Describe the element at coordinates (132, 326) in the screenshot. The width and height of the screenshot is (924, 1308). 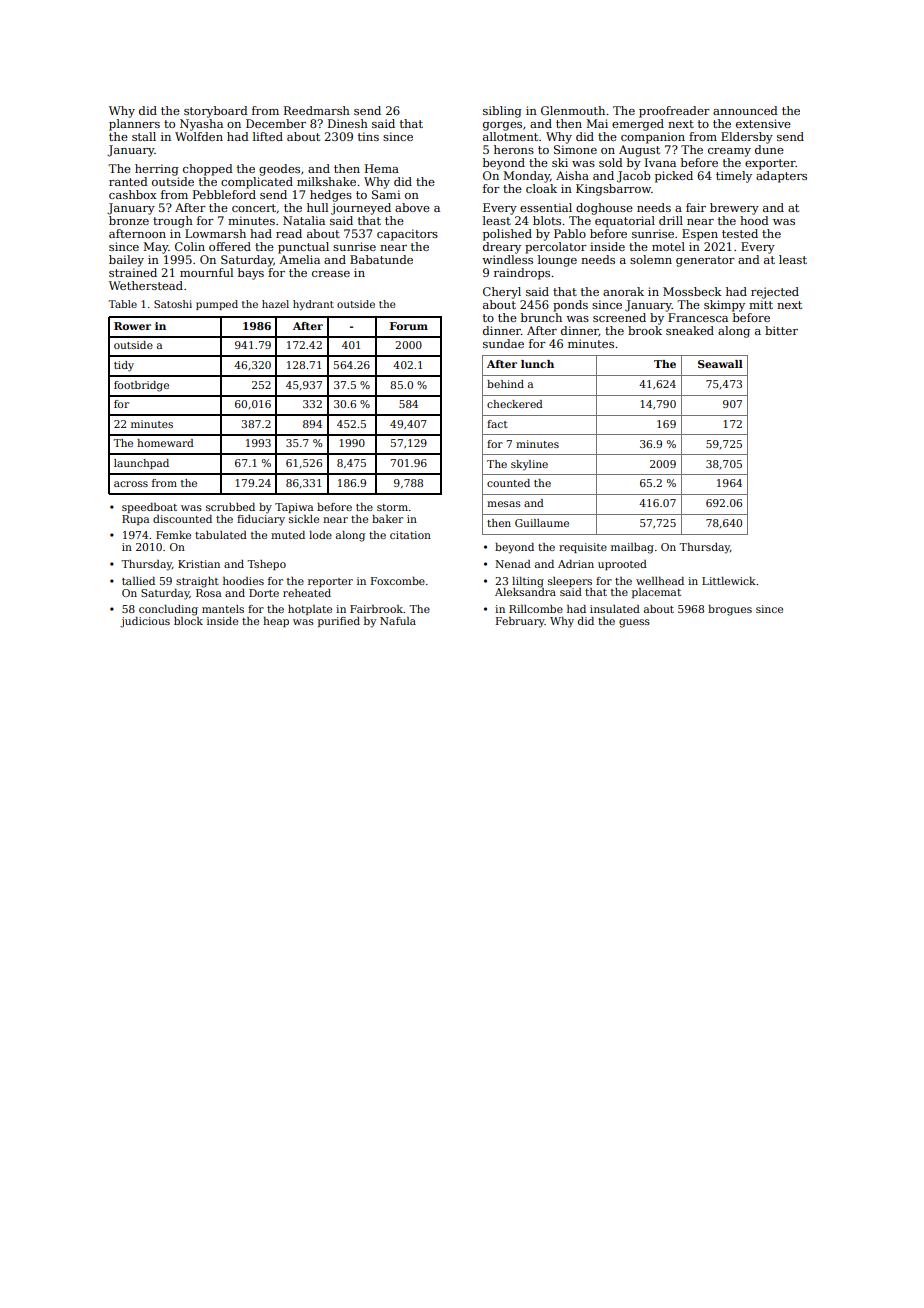
I see `Rower` at that location.
